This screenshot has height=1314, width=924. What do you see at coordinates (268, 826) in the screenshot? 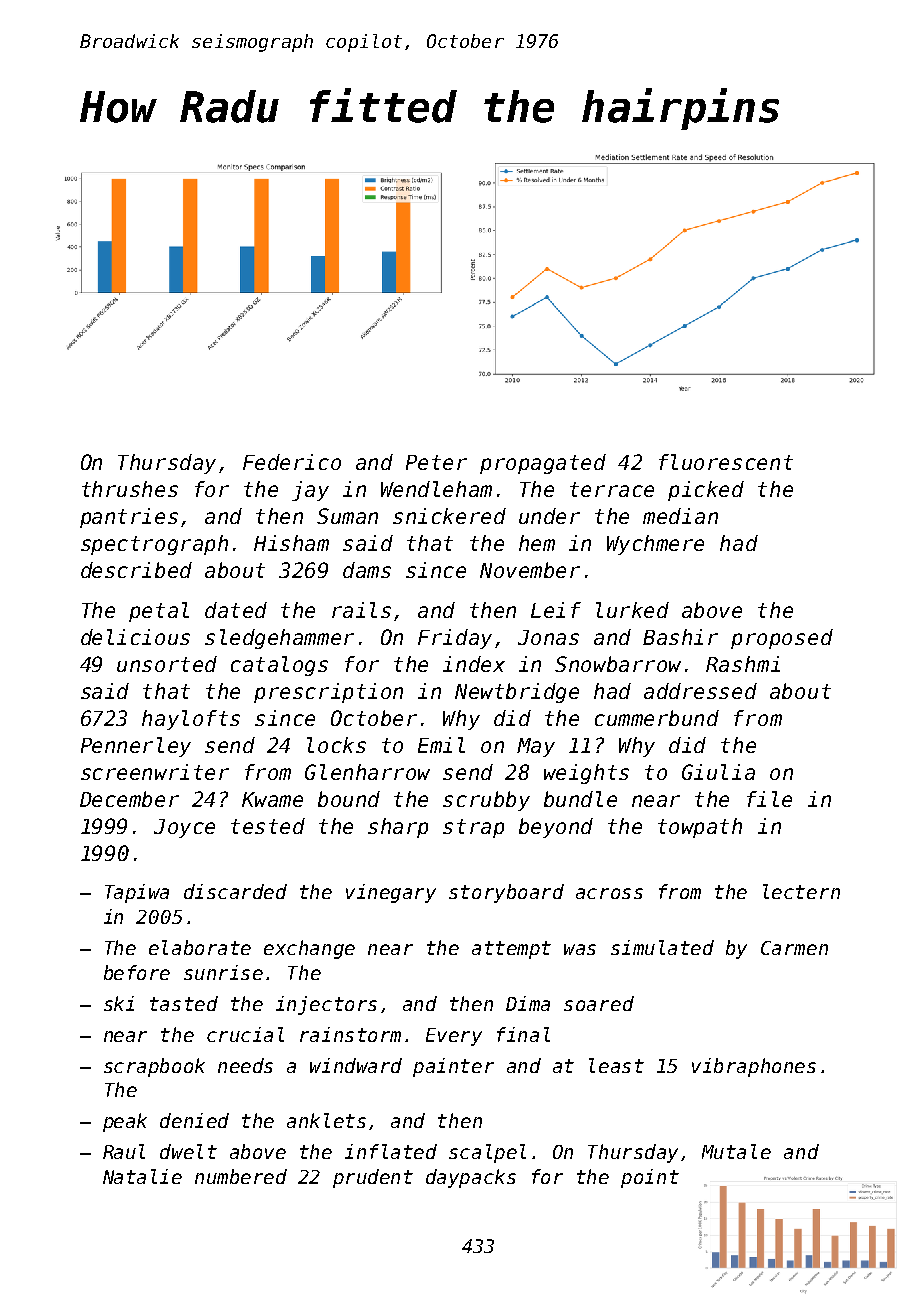
I see `tested` at bounding box center [268, 826].
